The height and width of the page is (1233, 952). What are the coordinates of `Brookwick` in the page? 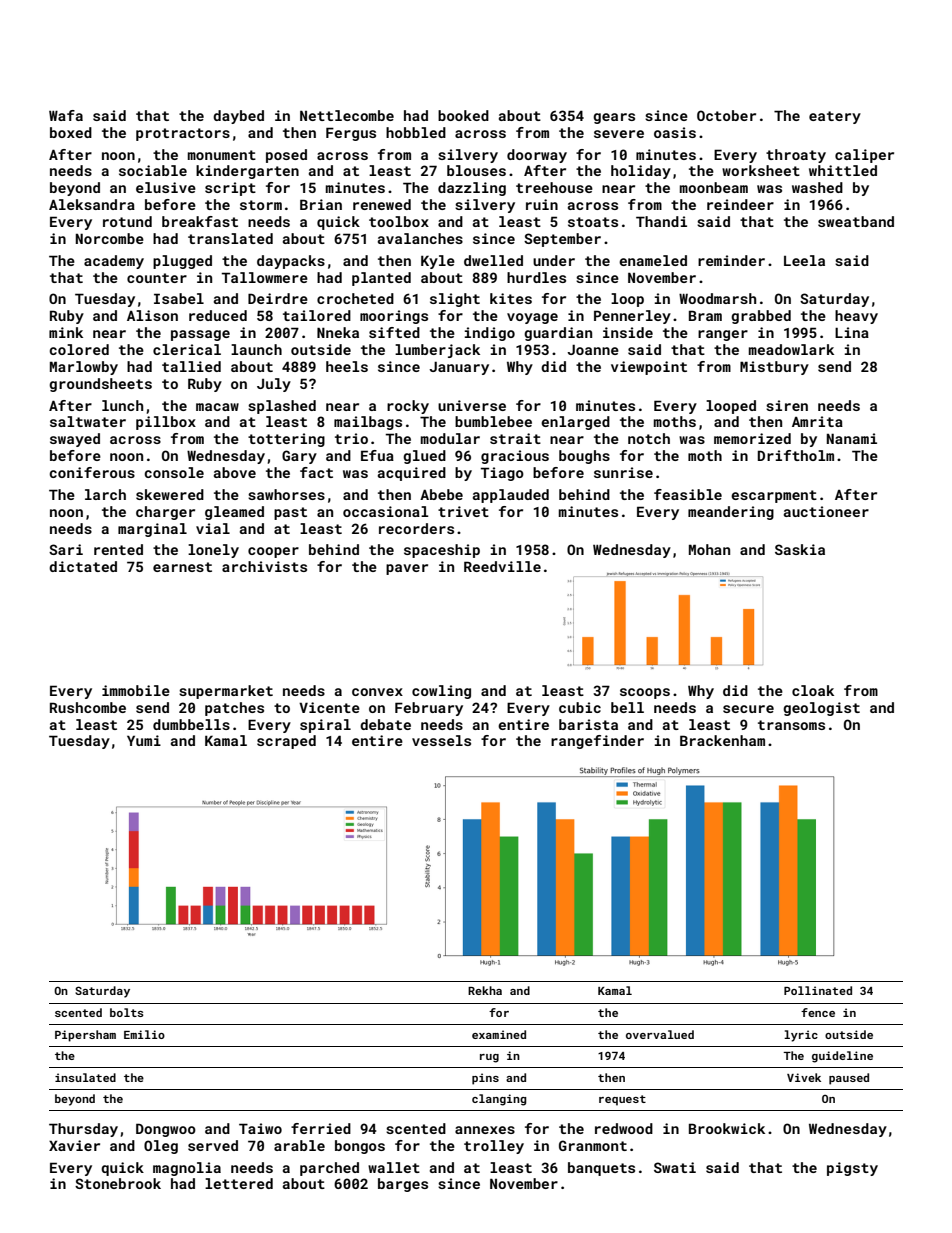 It's located at (727, 1128).
